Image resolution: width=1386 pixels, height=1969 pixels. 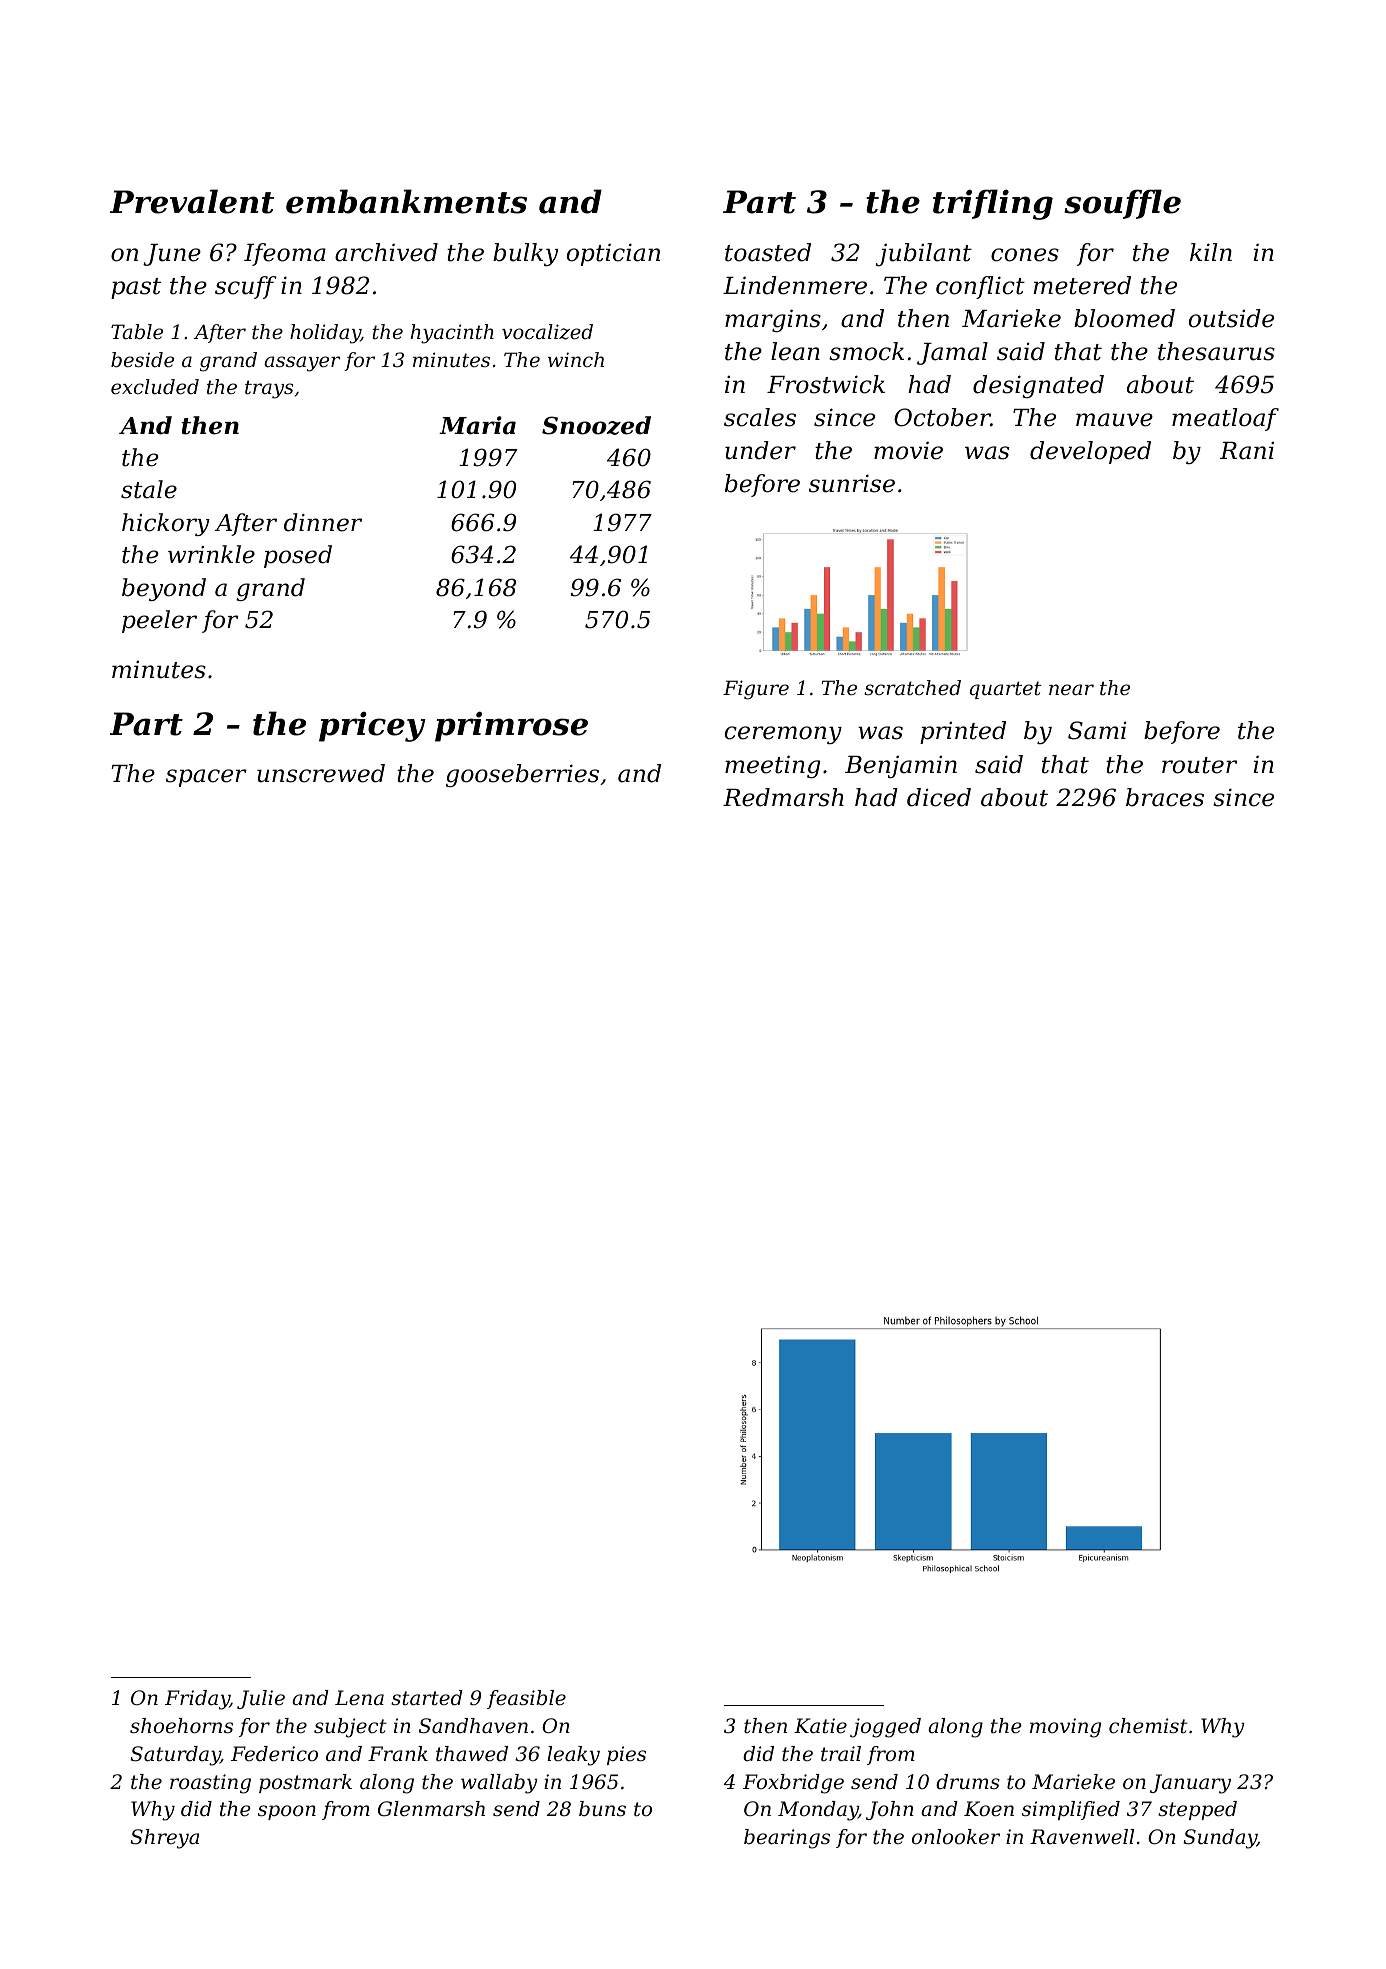 I want to click on under, so click(x=760, y=450).
